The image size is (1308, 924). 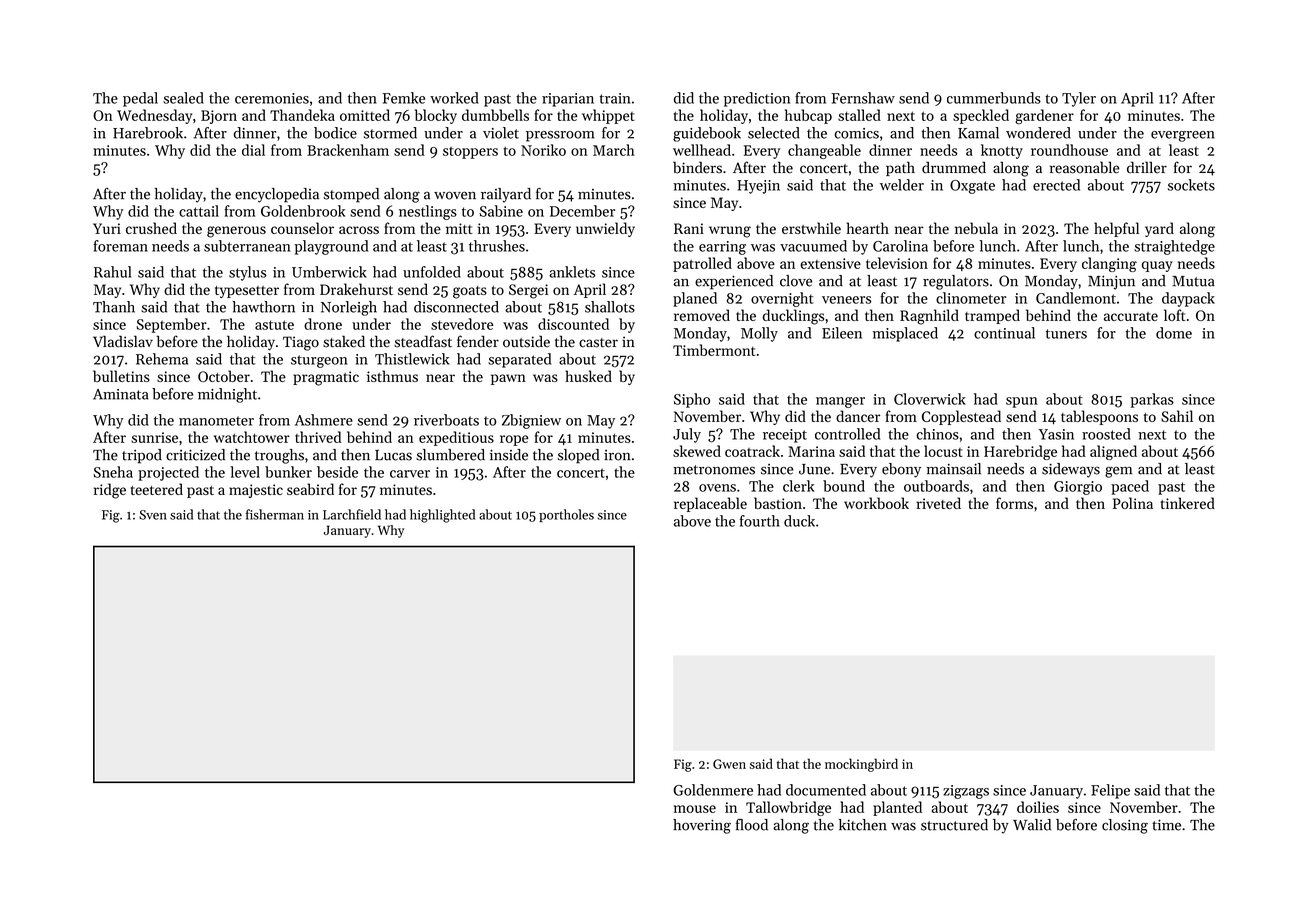 What do you see at coordinates (842, 333) in the document?
I see `Eileen` at bounding box center [842, 333].
